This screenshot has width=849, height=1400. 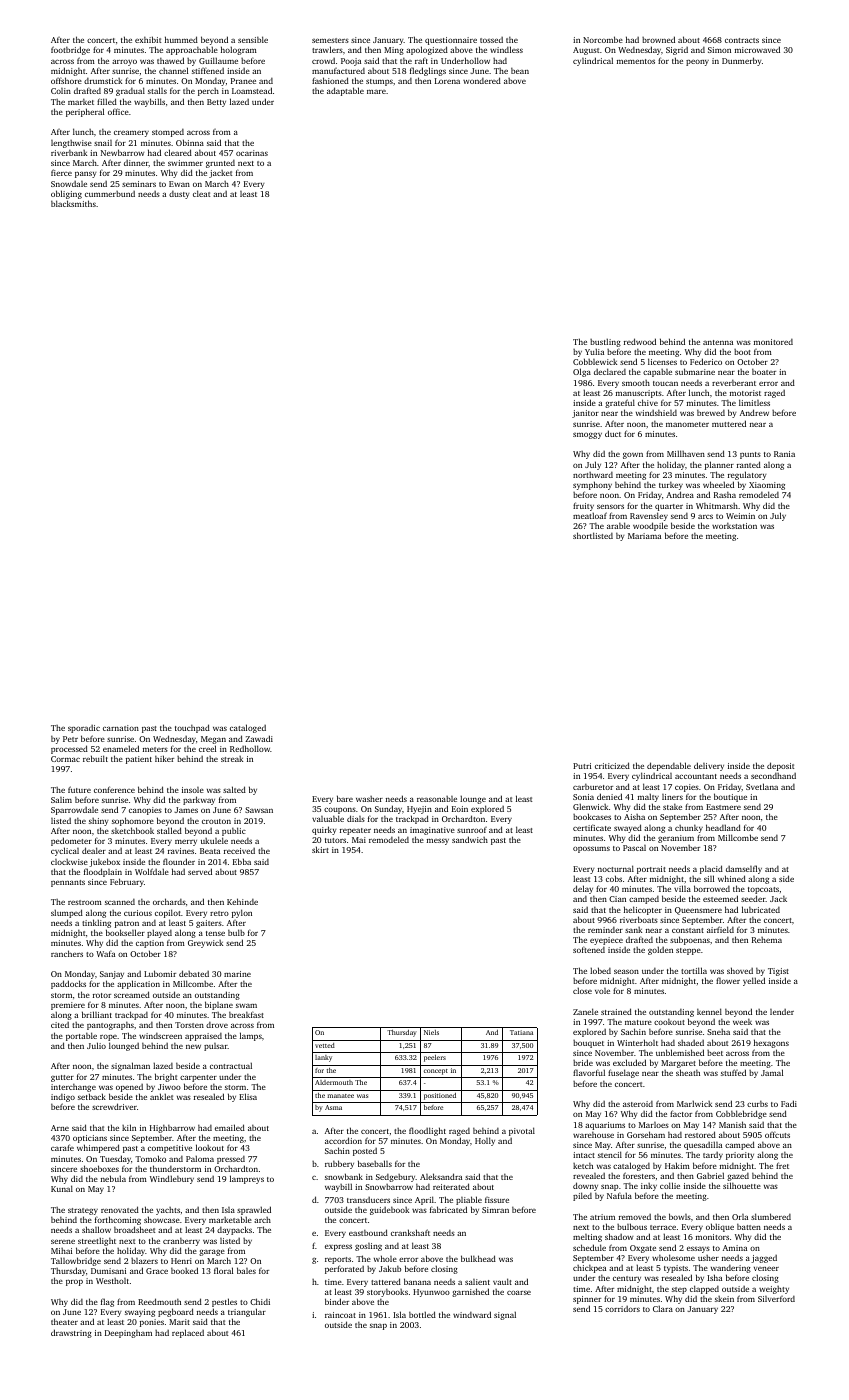 I want to click on Rania, so click(x=784, y=454).
